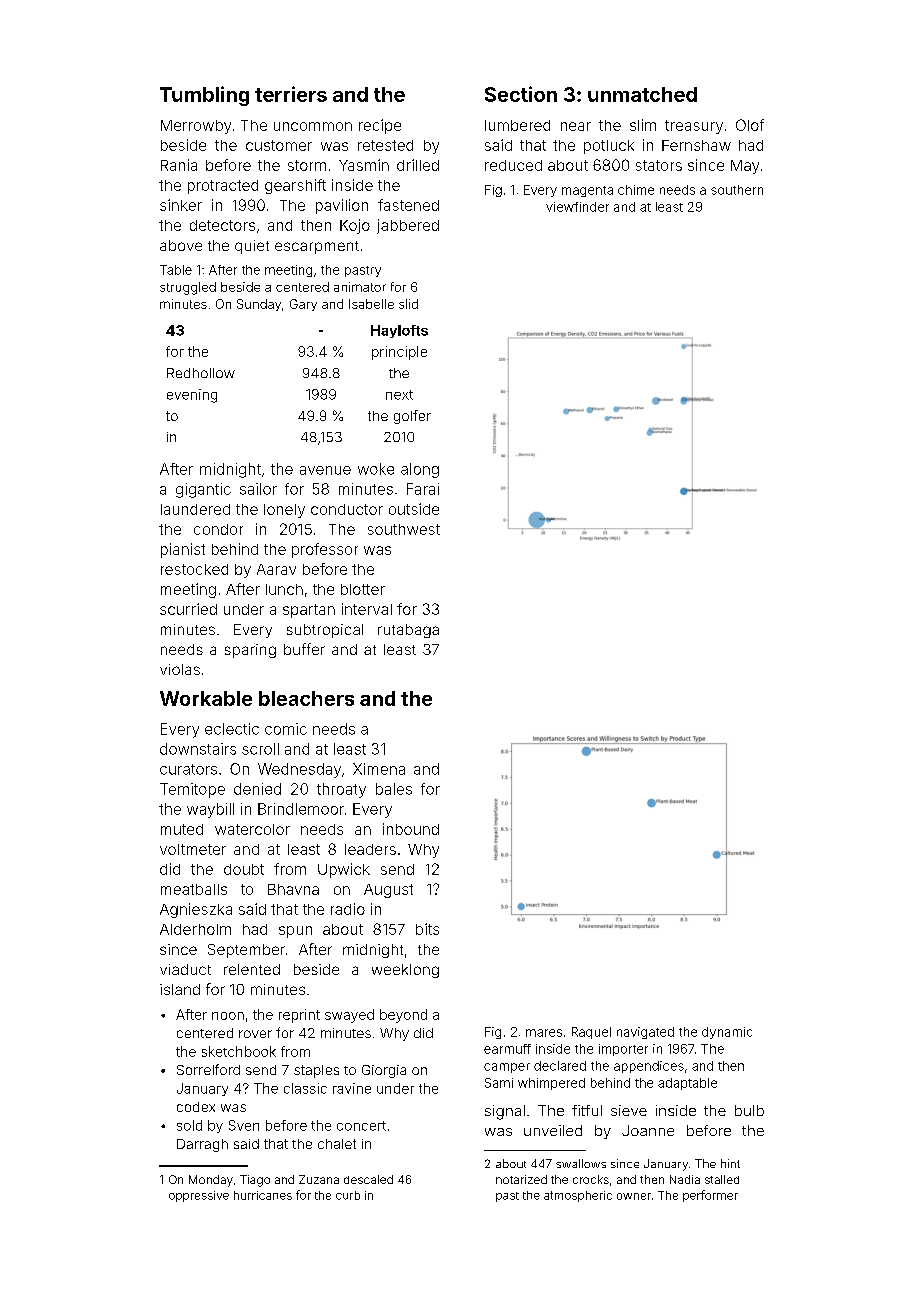 The width and height of the page is (924, 1311). Describe the element at coordinates (394, 789) in the page. I see `bales` at that location.
